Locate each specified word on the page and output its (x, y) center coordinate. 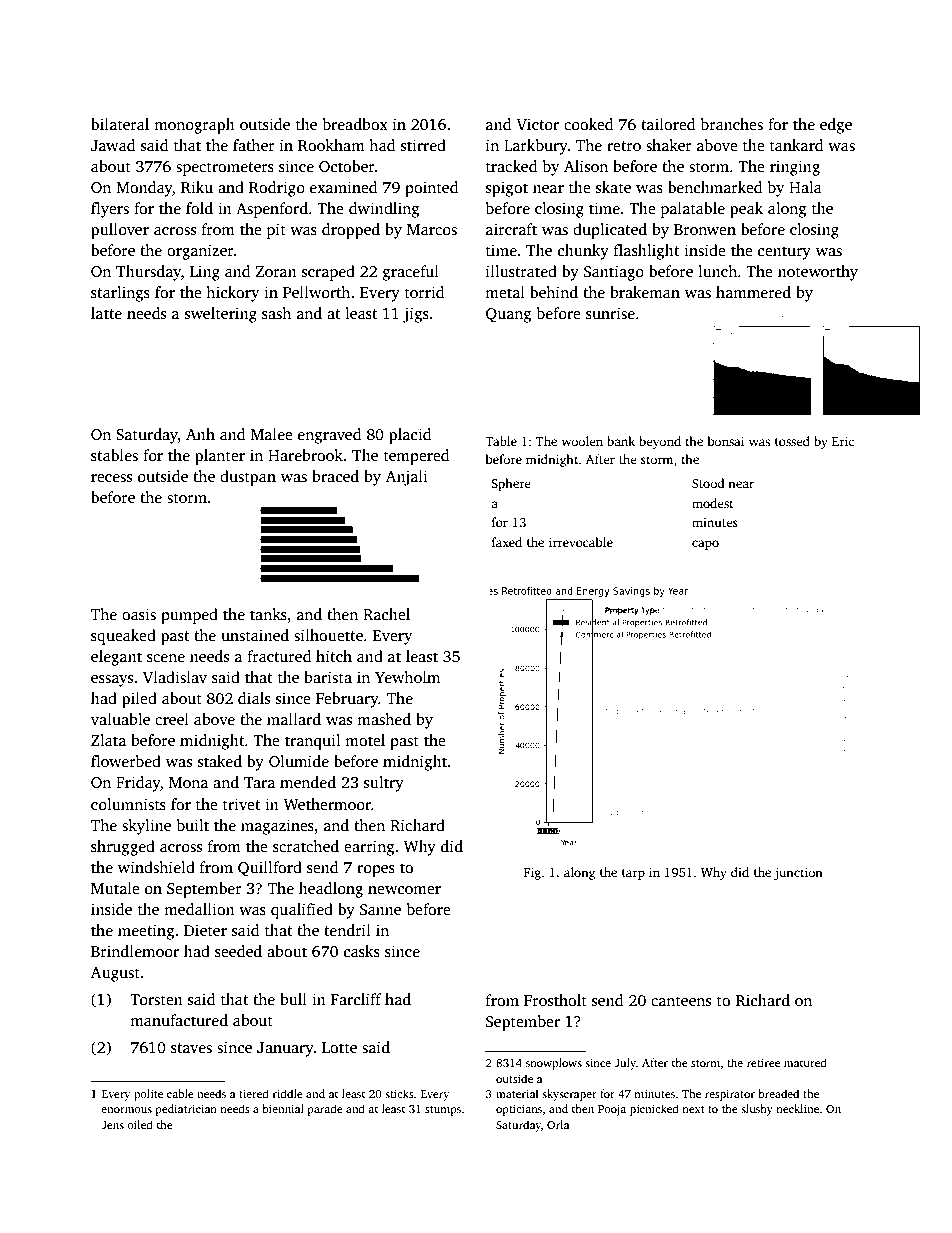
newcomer (404, 890)
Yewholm (407, 677)
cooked (588, 124)
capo (705, 545)
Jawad (113, 145)
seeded (238, 951)
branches (732, 124)
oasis (139, 614)
